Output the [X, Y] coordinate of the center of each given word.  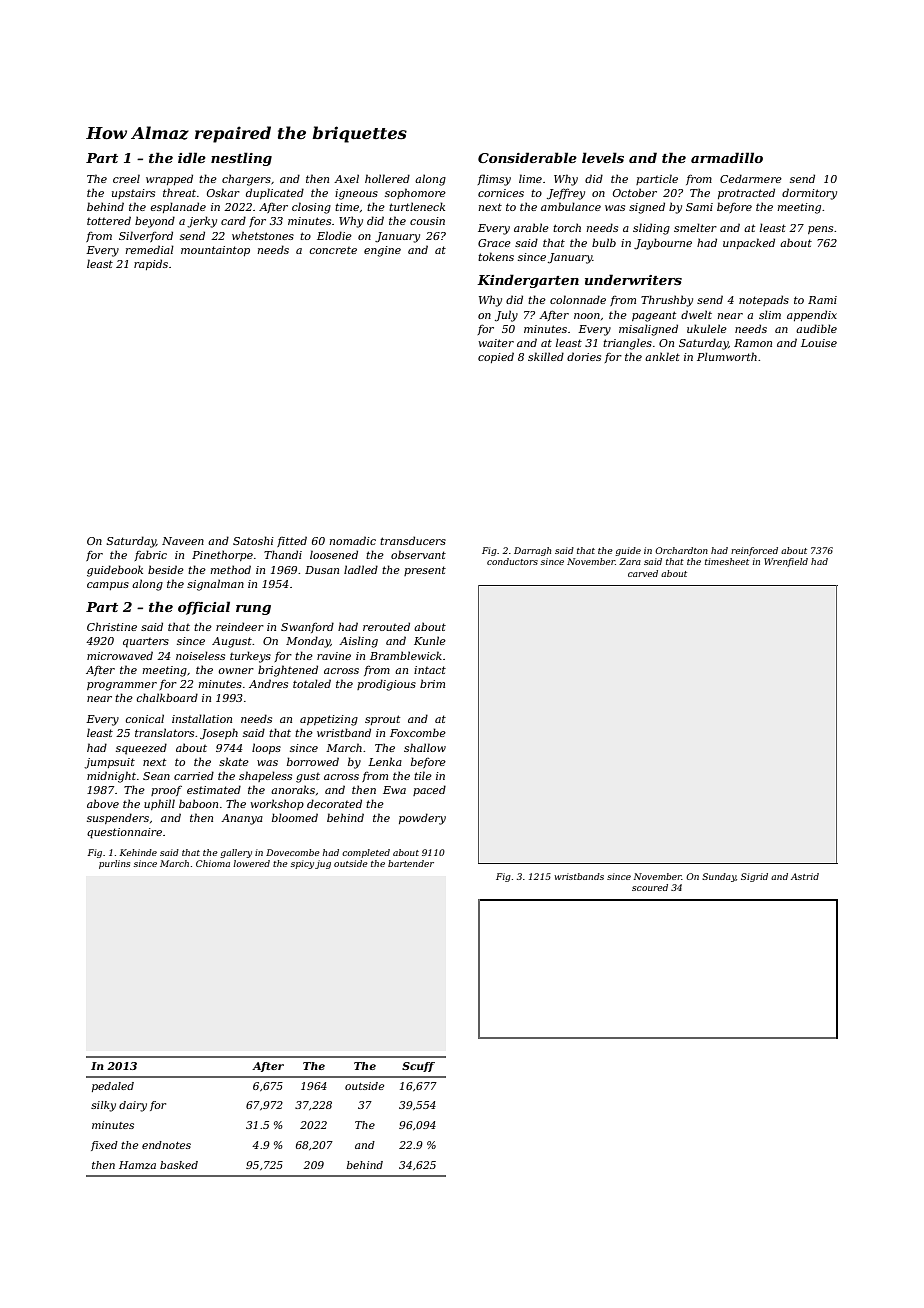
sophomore [415, 193]
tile [423, 775]
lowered [251, 863]
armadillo [727, 157]
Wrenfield [786, 562]
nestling [241, 159]
